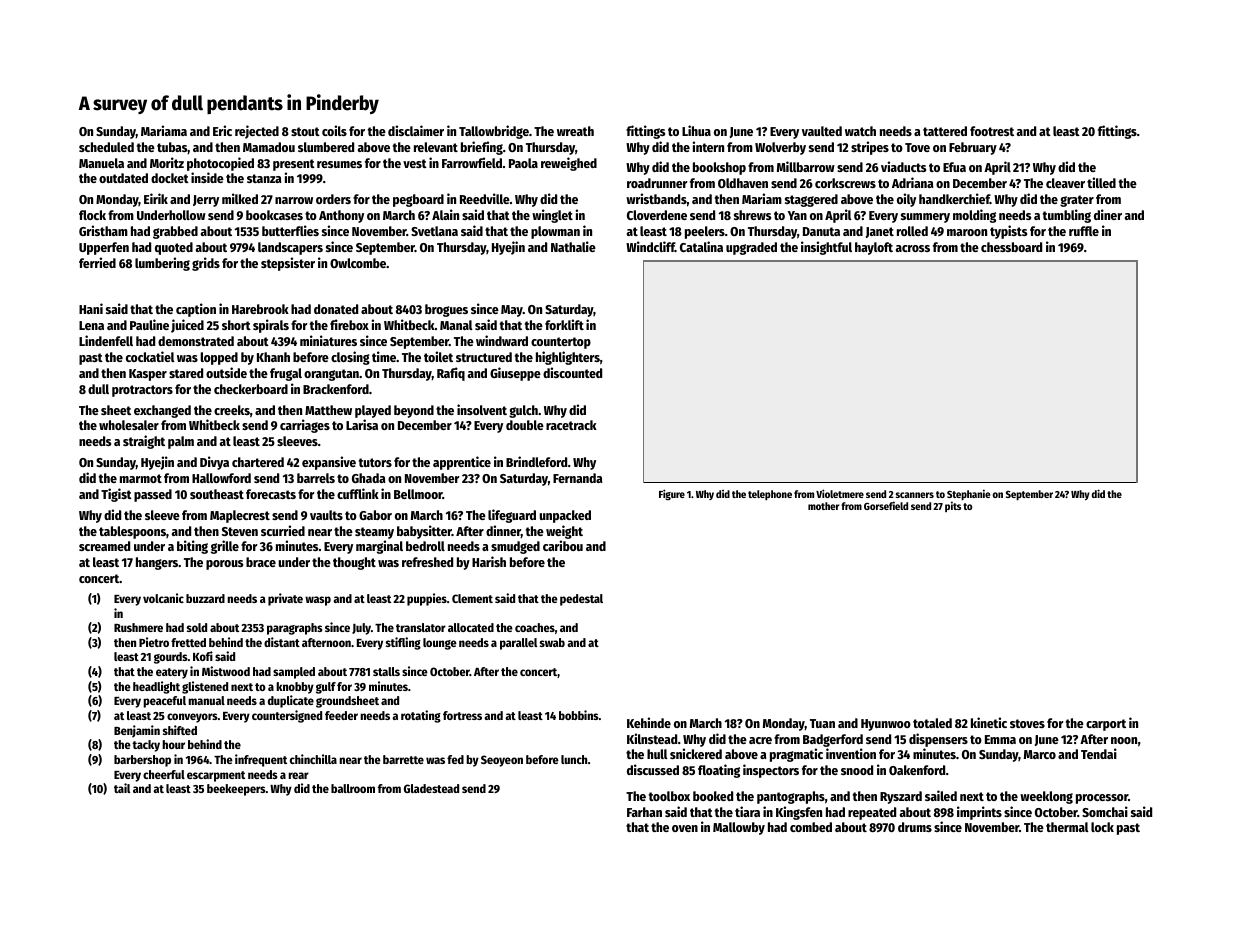 The width and height of the page is (1233, 952). What do you see at coordinates (739, 828) in the page?
I see `Mallowby` at bounding box center [739, 828].
